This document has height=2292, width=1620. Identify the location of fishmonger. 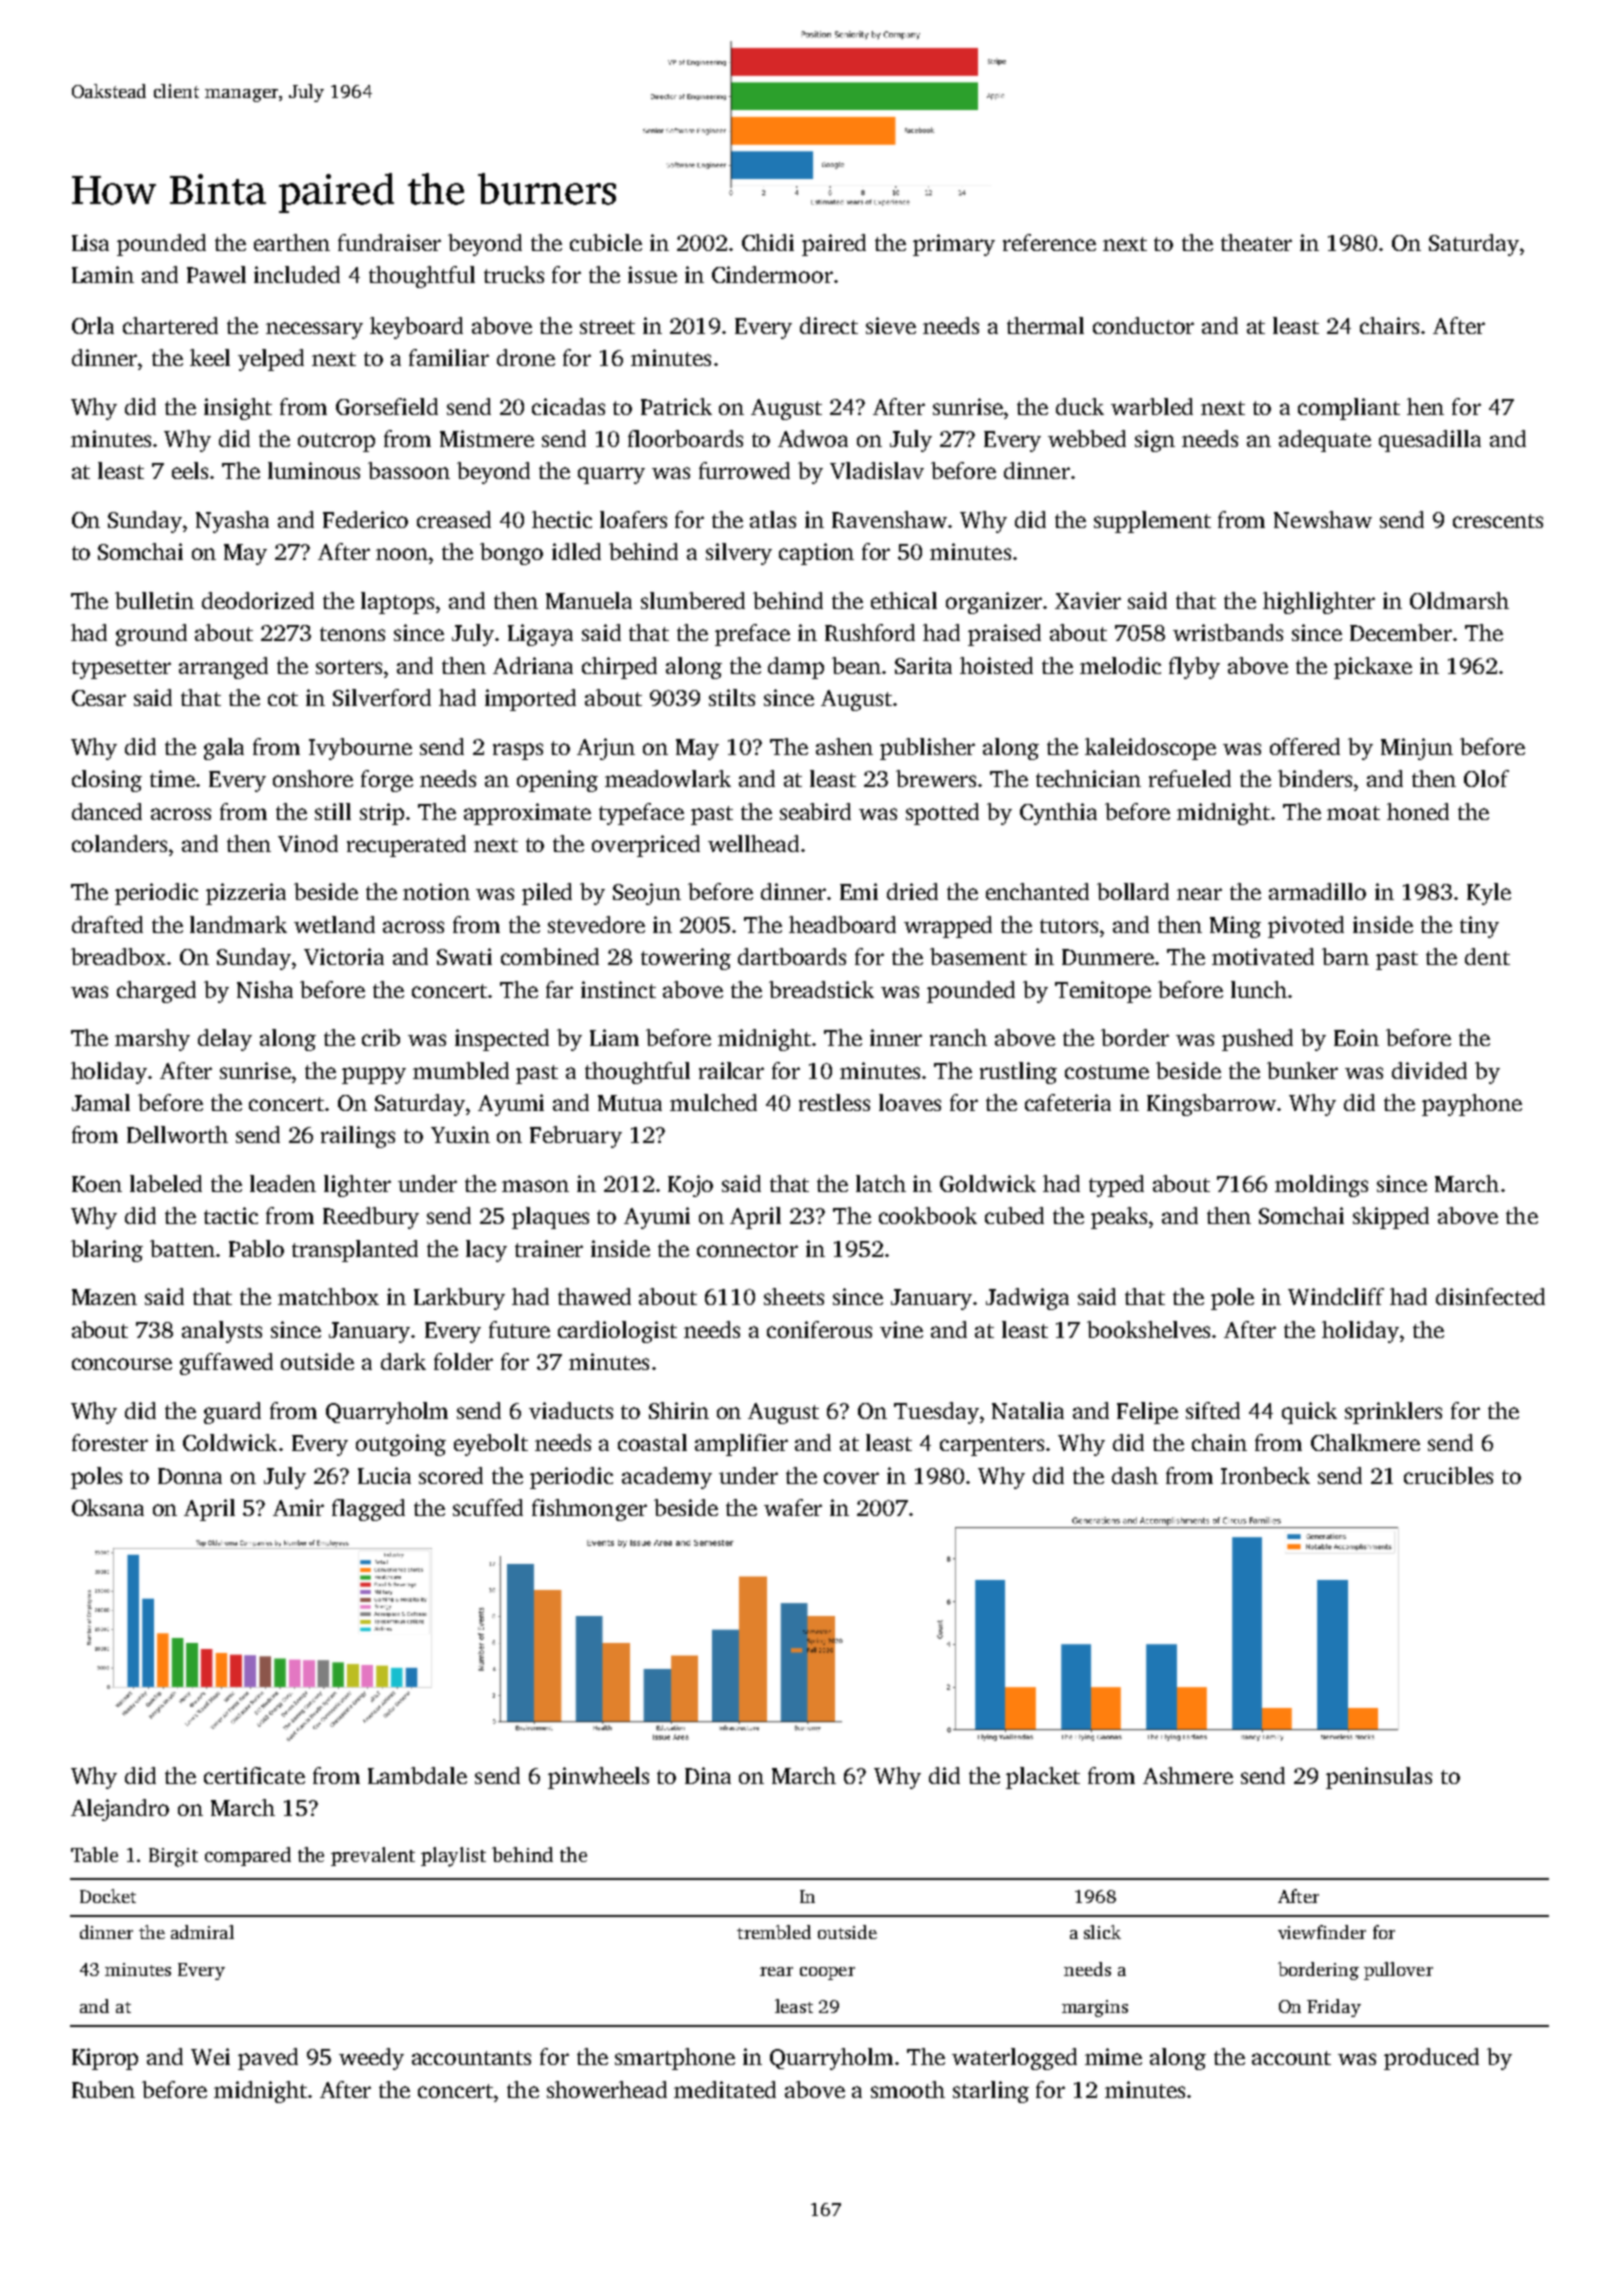
(589, 1510).
